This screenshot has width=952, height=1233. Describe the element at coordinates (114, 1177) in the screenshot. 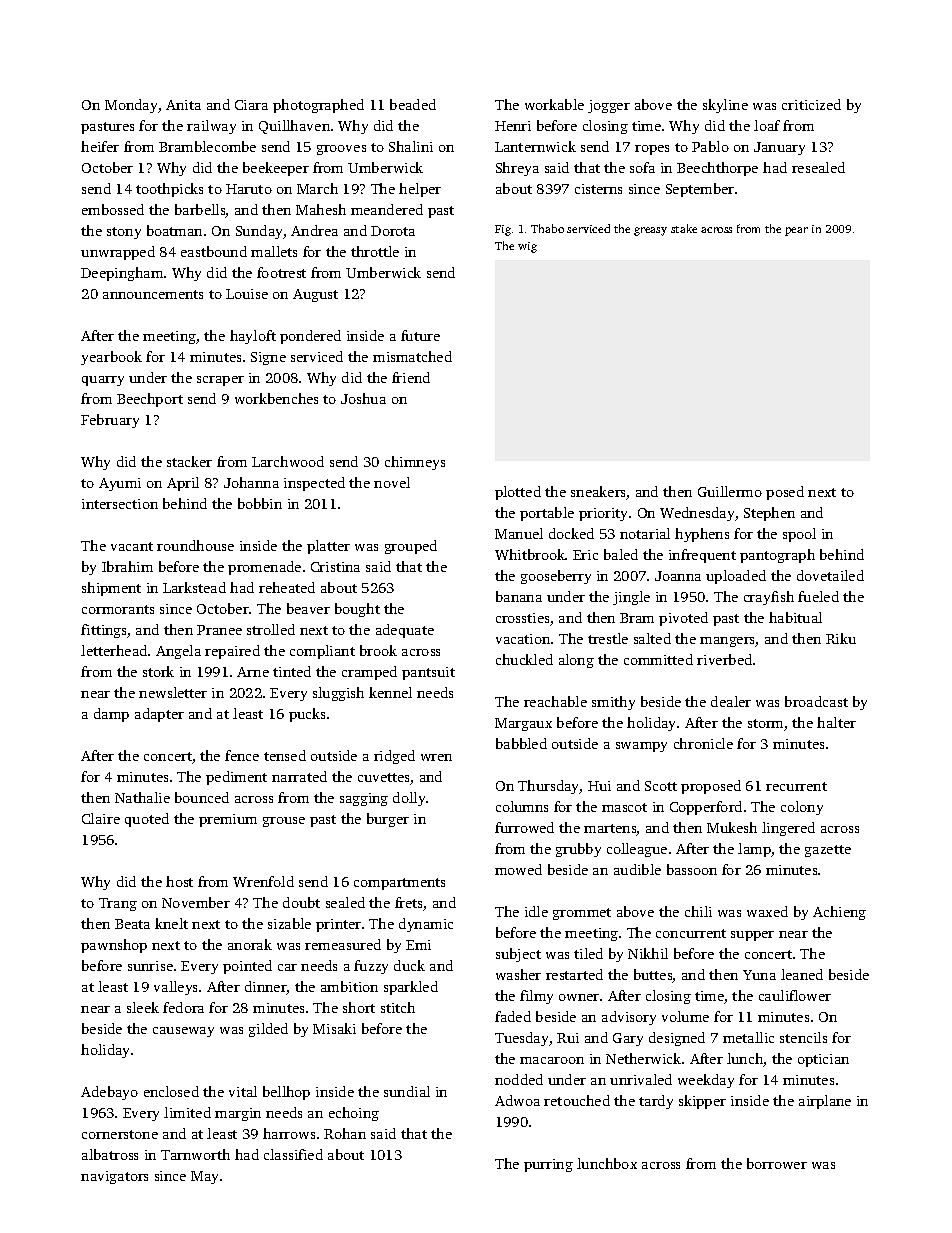

I see `navigators` at that location.
